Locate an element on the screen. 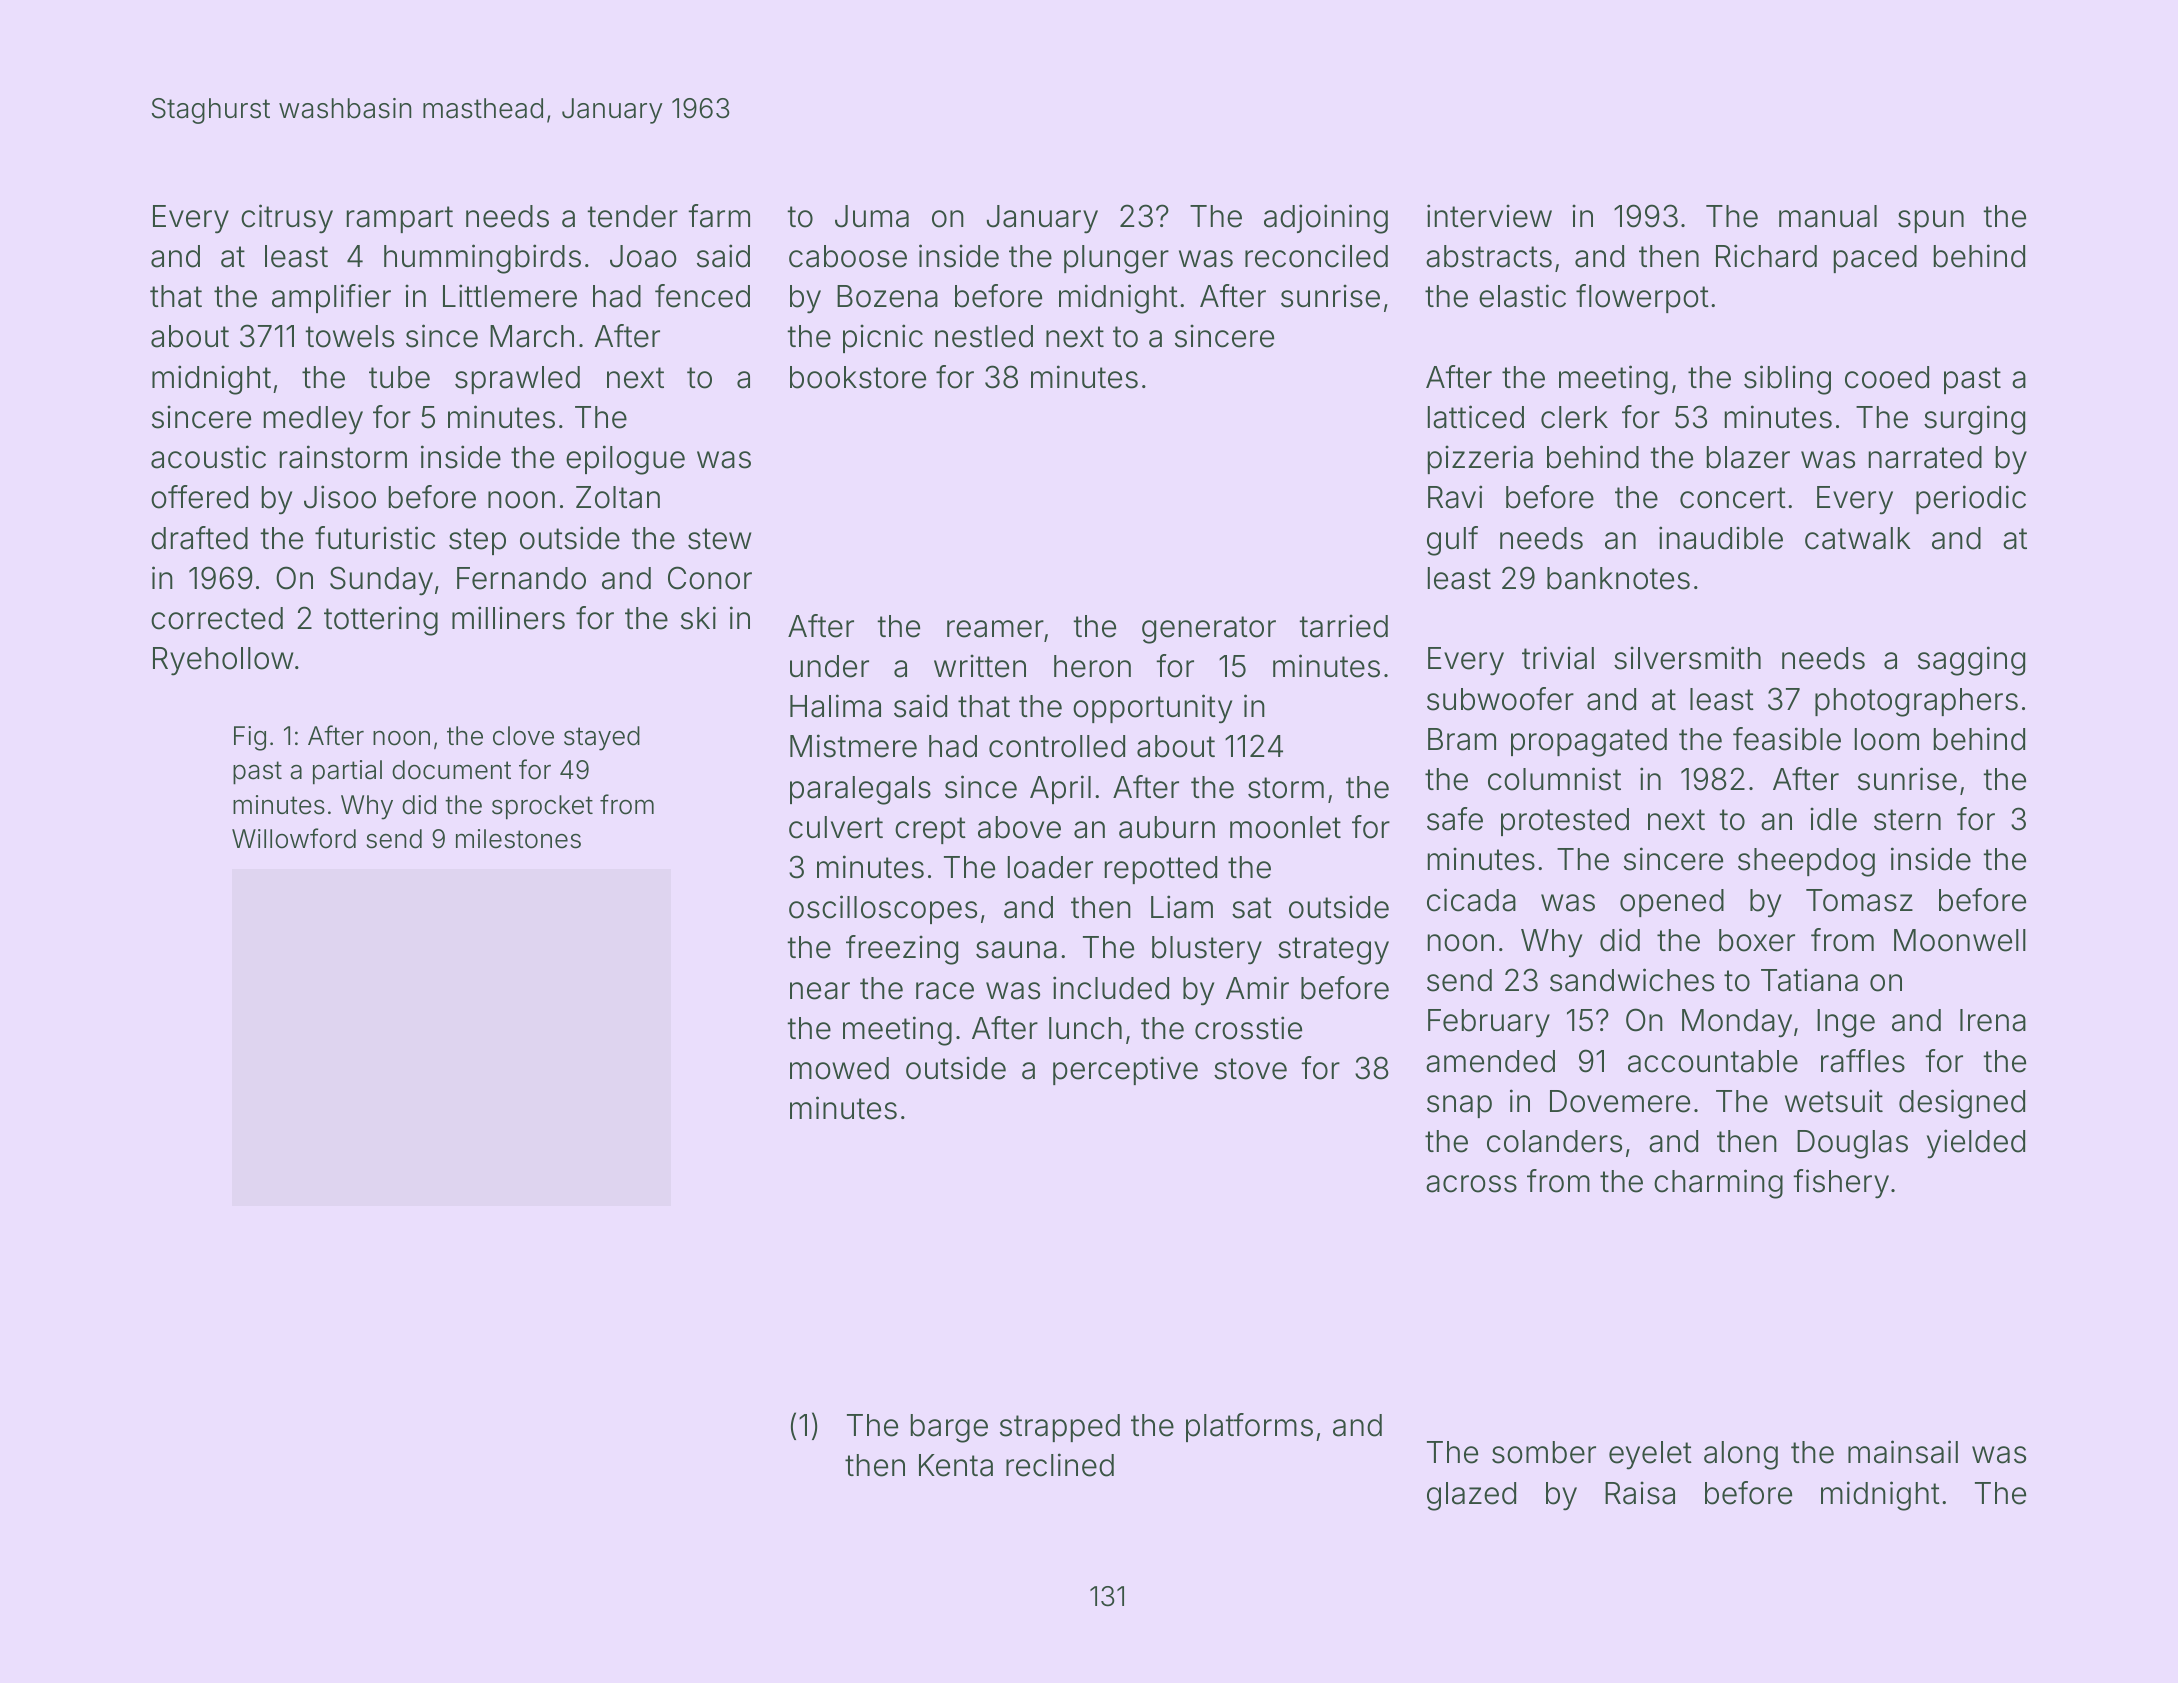 The height and width of the screenshot is (1683, 2178). paced is located at coordinates (1875, 259).
